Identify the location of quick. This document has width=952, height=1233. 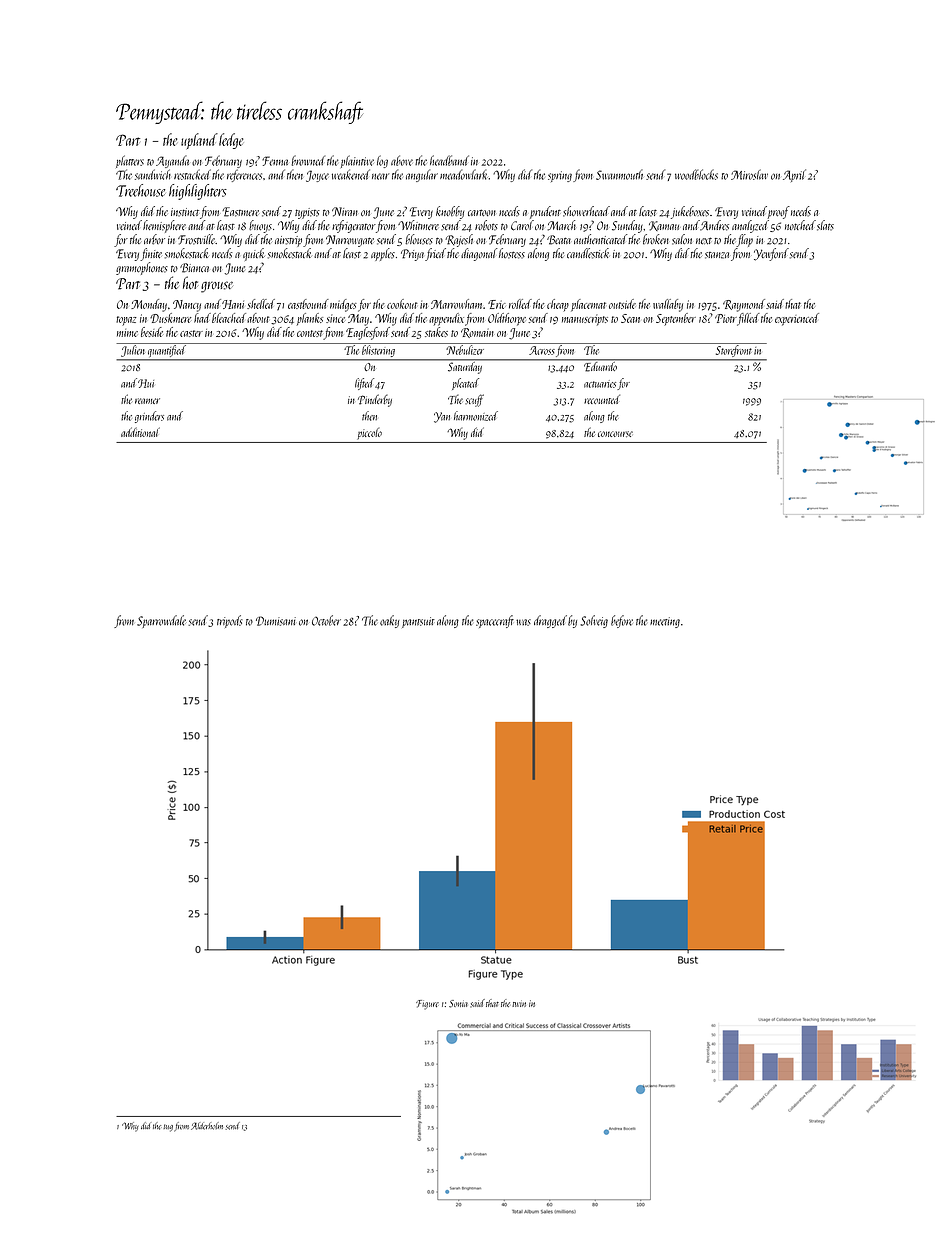
(254, 254).
